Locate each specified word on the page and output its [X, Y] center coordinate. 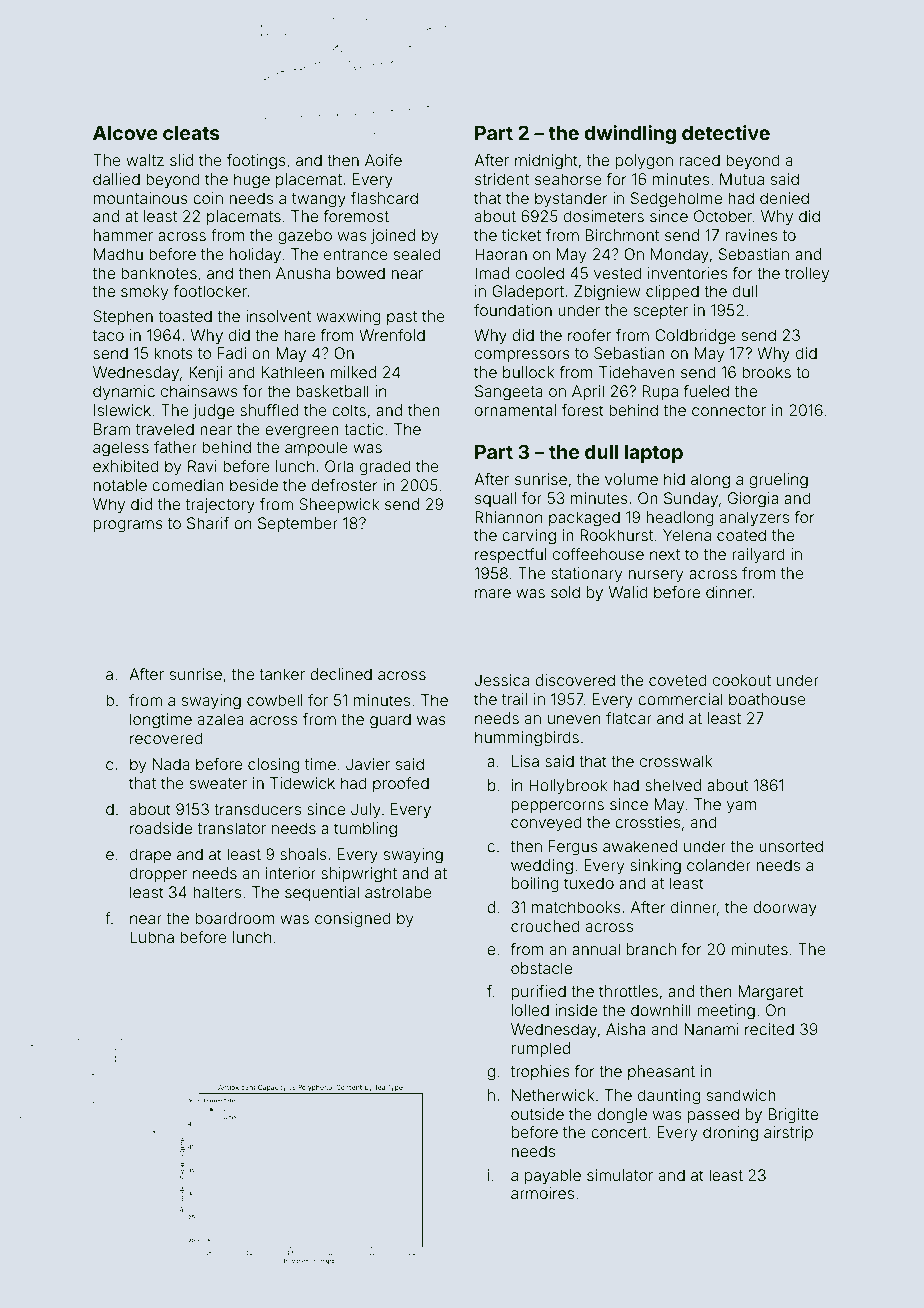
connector [729, 410]
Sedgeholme [676, 200]
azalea [221, 719]
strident [502, 179]
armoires [542, 1193]
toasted [185, 316]
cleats [191, 133]
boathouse [767, 699]
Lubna [152, 937]
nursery [656, 576]
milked [353, 372]
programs [128, 526]
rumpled [541, 1049]
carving [529, 537]
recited [769, 1029]
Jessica [502, 680]
